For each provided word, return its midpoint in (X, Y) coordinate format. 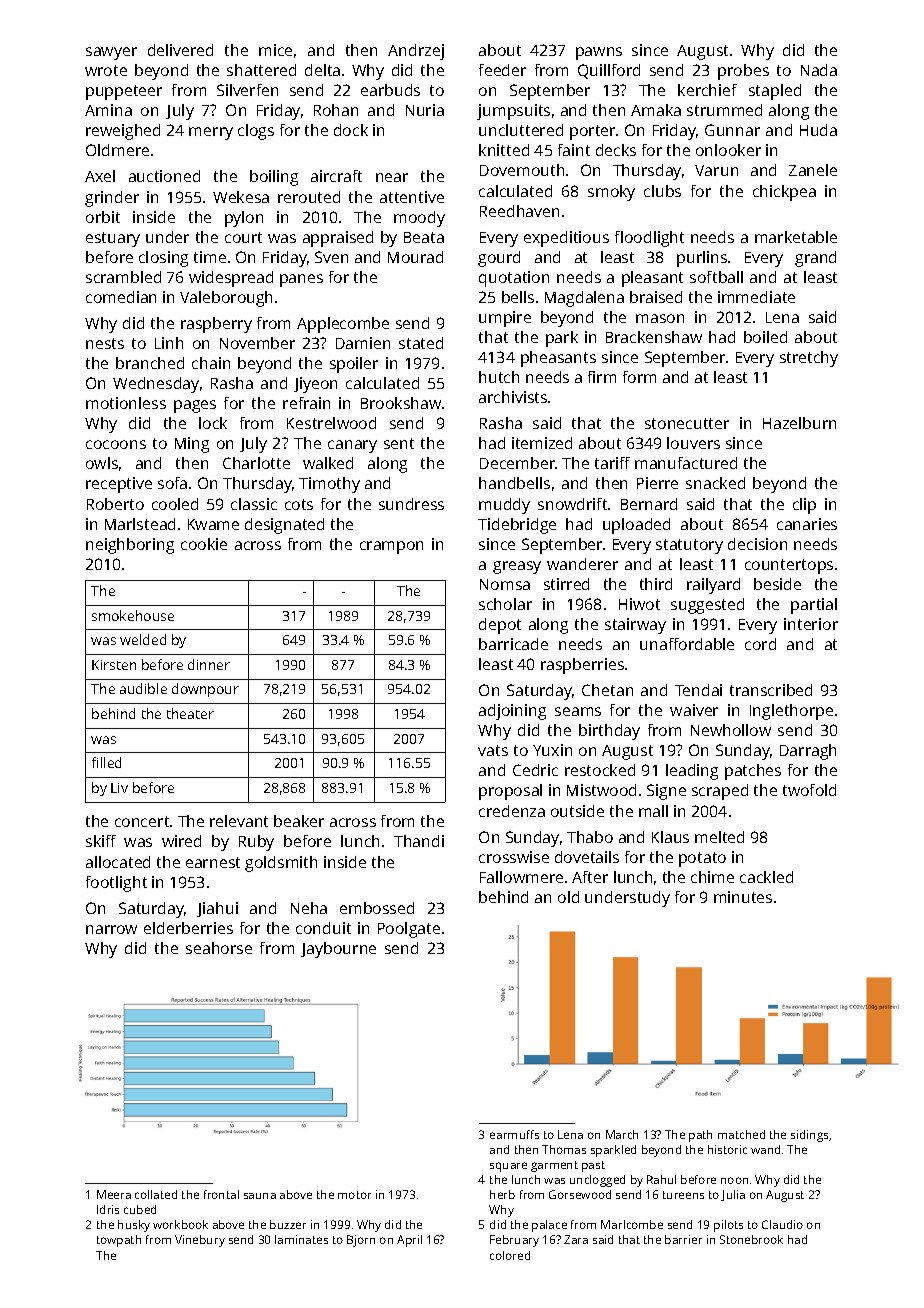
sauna (260, 1196)
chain (211, 363)
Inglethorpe (791, 712)
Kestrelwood (331, 423)
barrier (683, 1239)
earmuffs (514, 1134)
